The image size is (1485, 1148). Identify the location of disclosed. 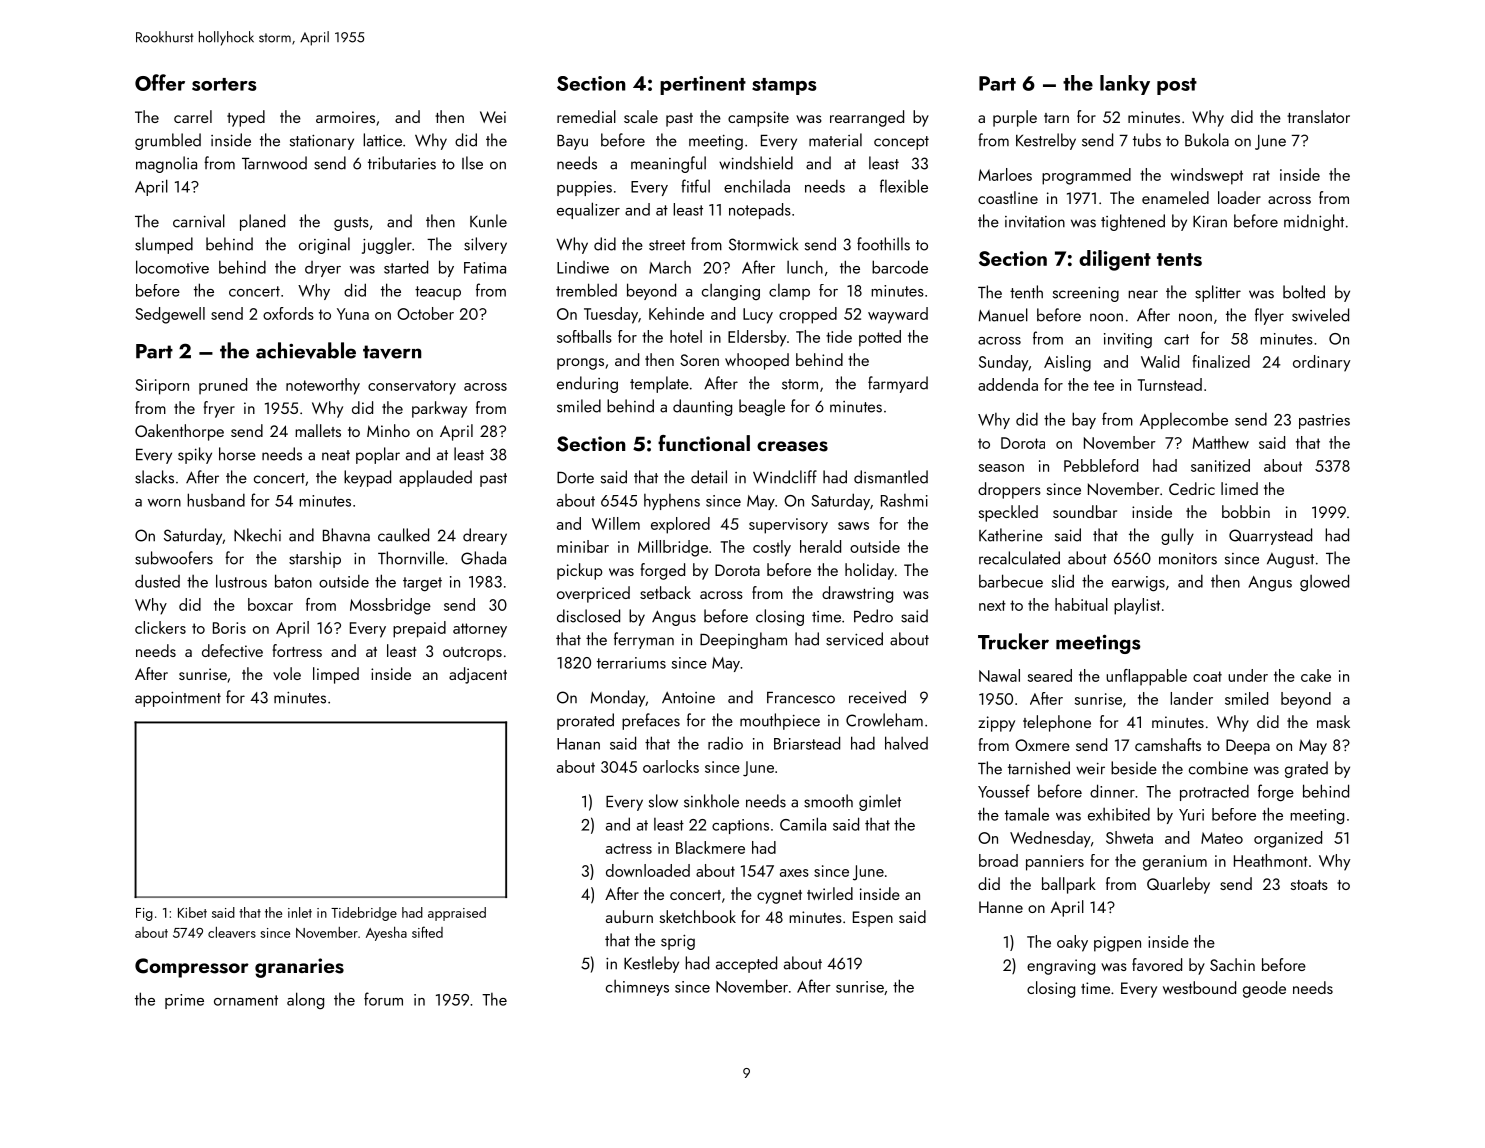
(588, 616).
